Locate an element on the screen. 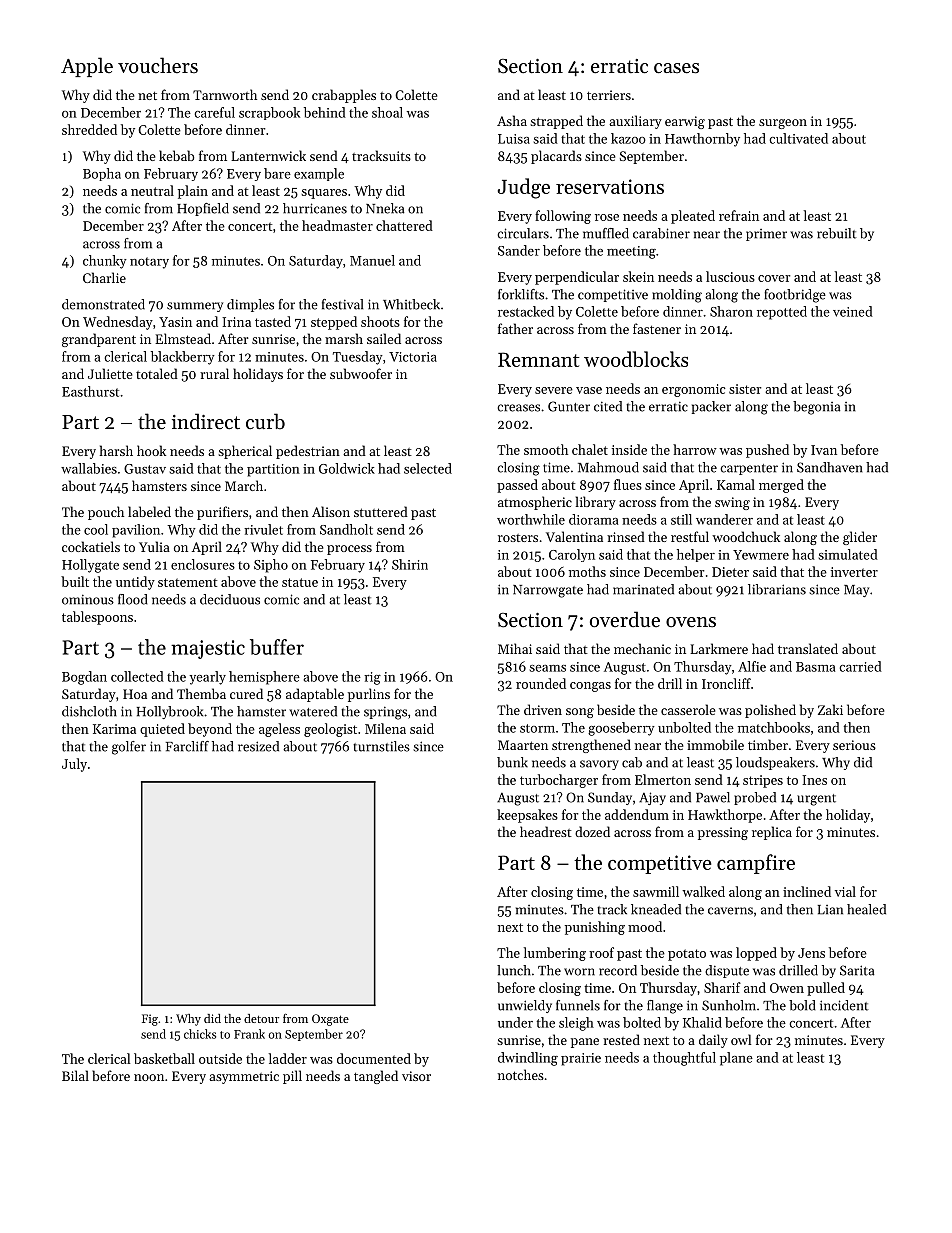 Image resolution: width=952 pixels, height=1233 pixels. campfire is located at coordinates (756, 864).
